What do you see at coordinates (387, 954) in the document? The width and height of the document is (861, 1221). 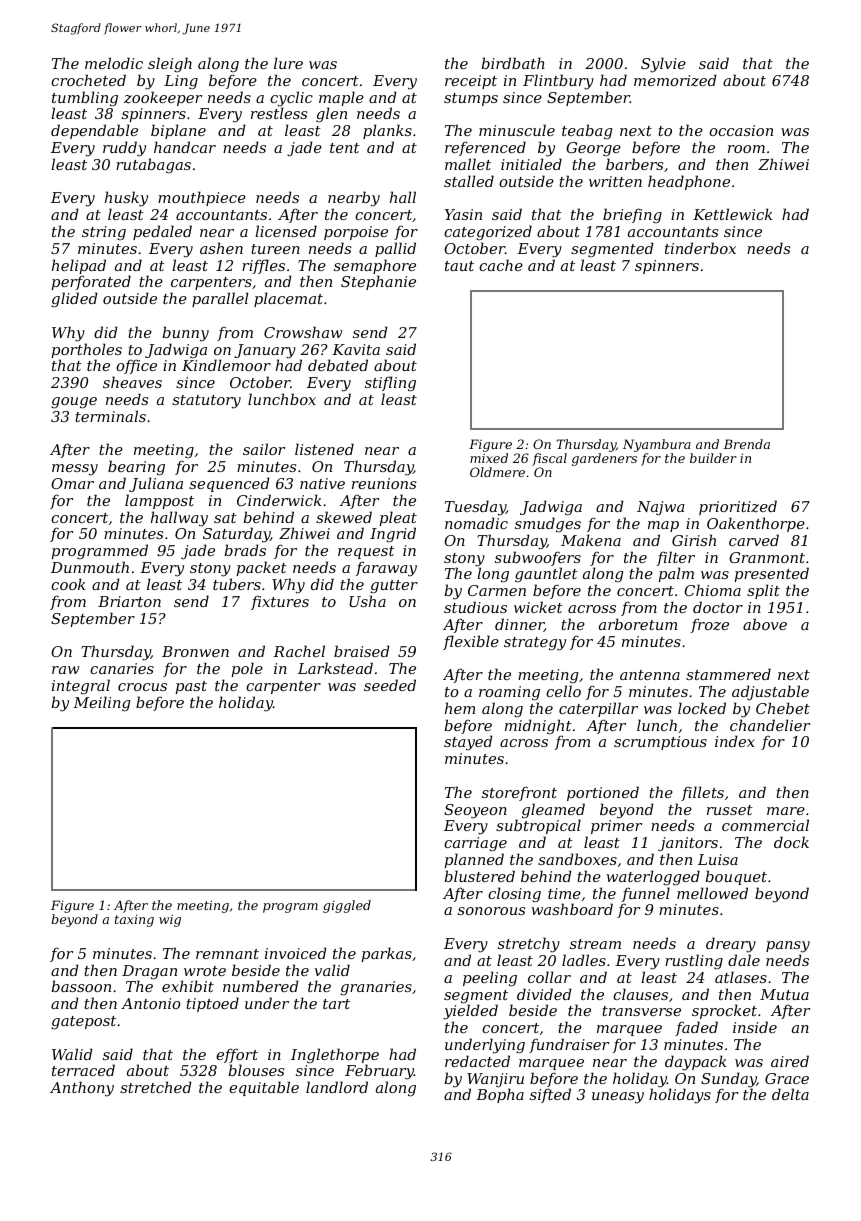 I see `parkas` at bounding box center [387, 954].
